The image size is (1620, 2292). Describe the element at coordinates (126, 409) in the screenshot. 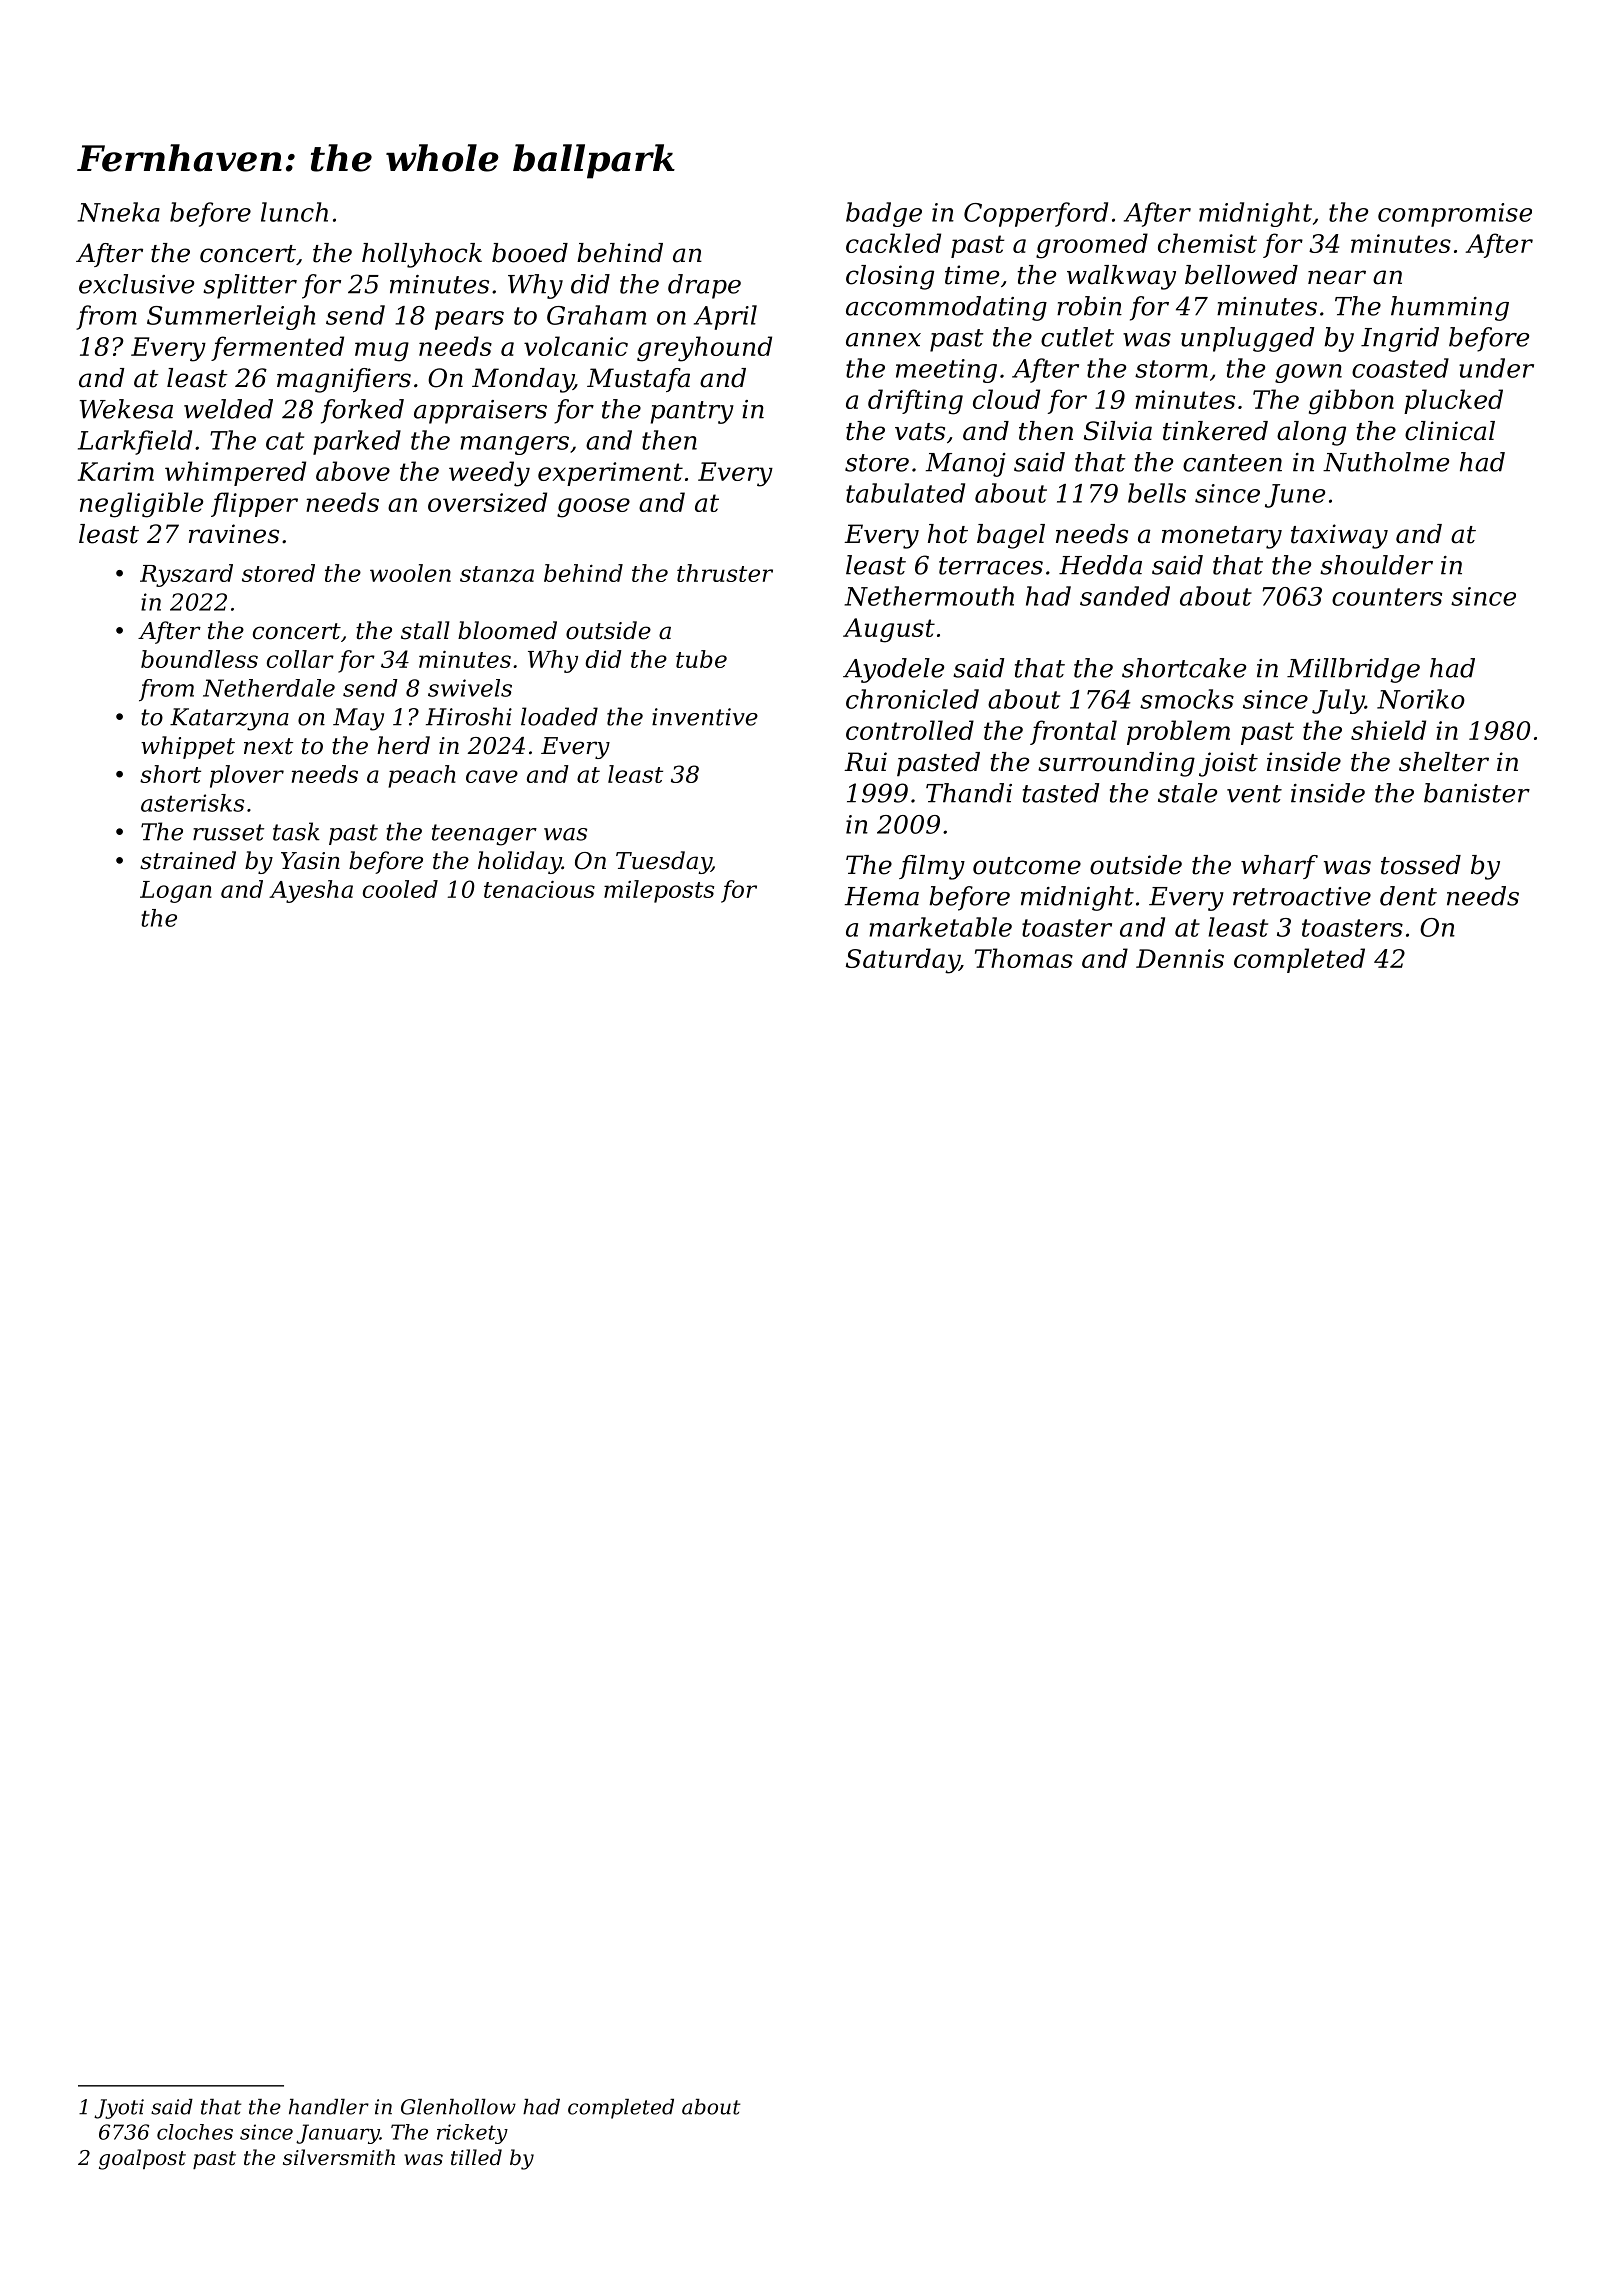

I see `Wekesa` at that location.
